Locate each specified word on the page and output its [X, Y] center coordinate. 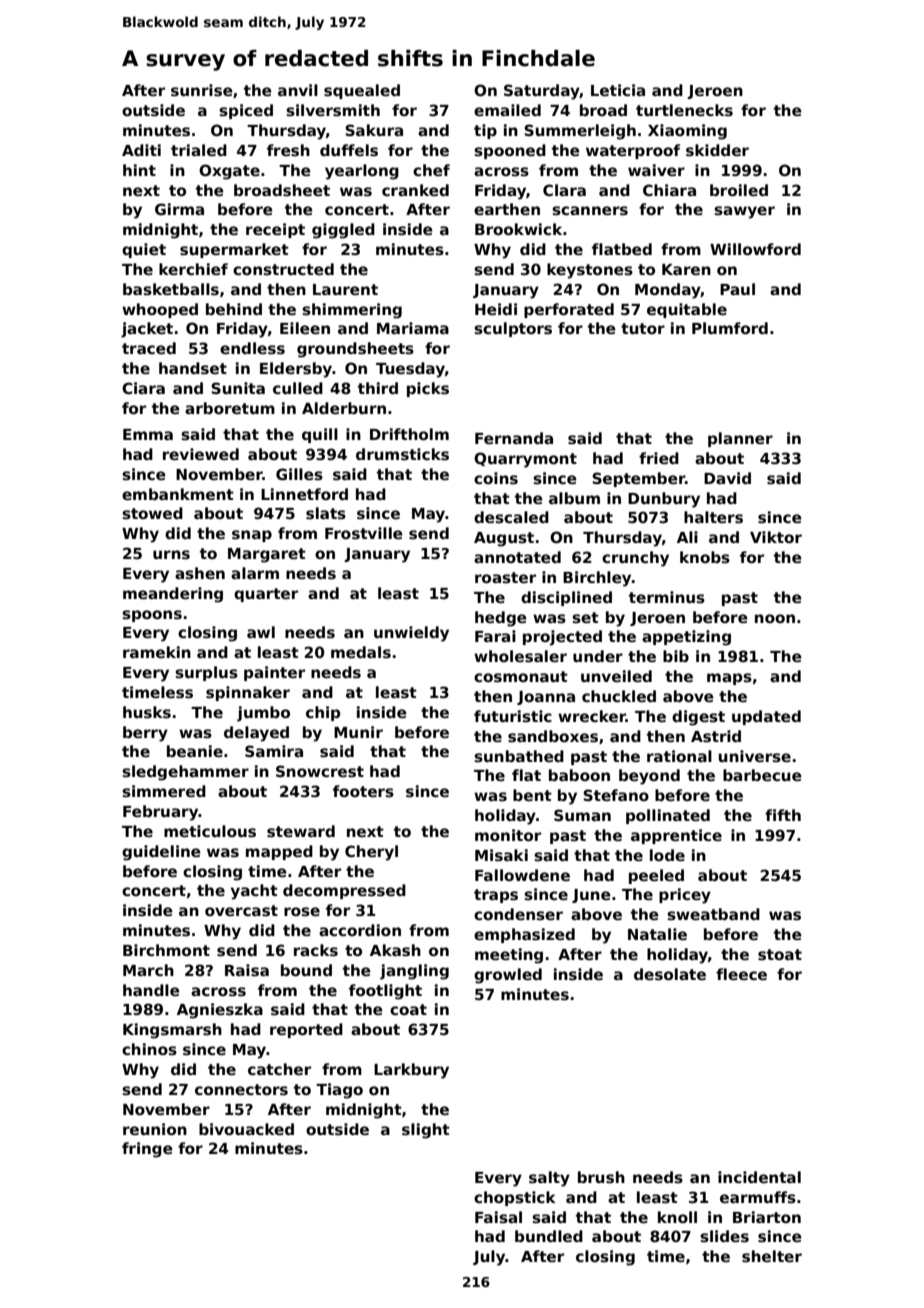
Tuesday [410, 370]
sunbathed [519, 756]
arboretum [230, 408]
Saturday [542, 92]
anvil [298, 90]
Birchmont [166, 950]
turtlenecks [684, 110]
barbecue [762, 775]
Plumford [730, 328]
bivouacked [246, 1129]
